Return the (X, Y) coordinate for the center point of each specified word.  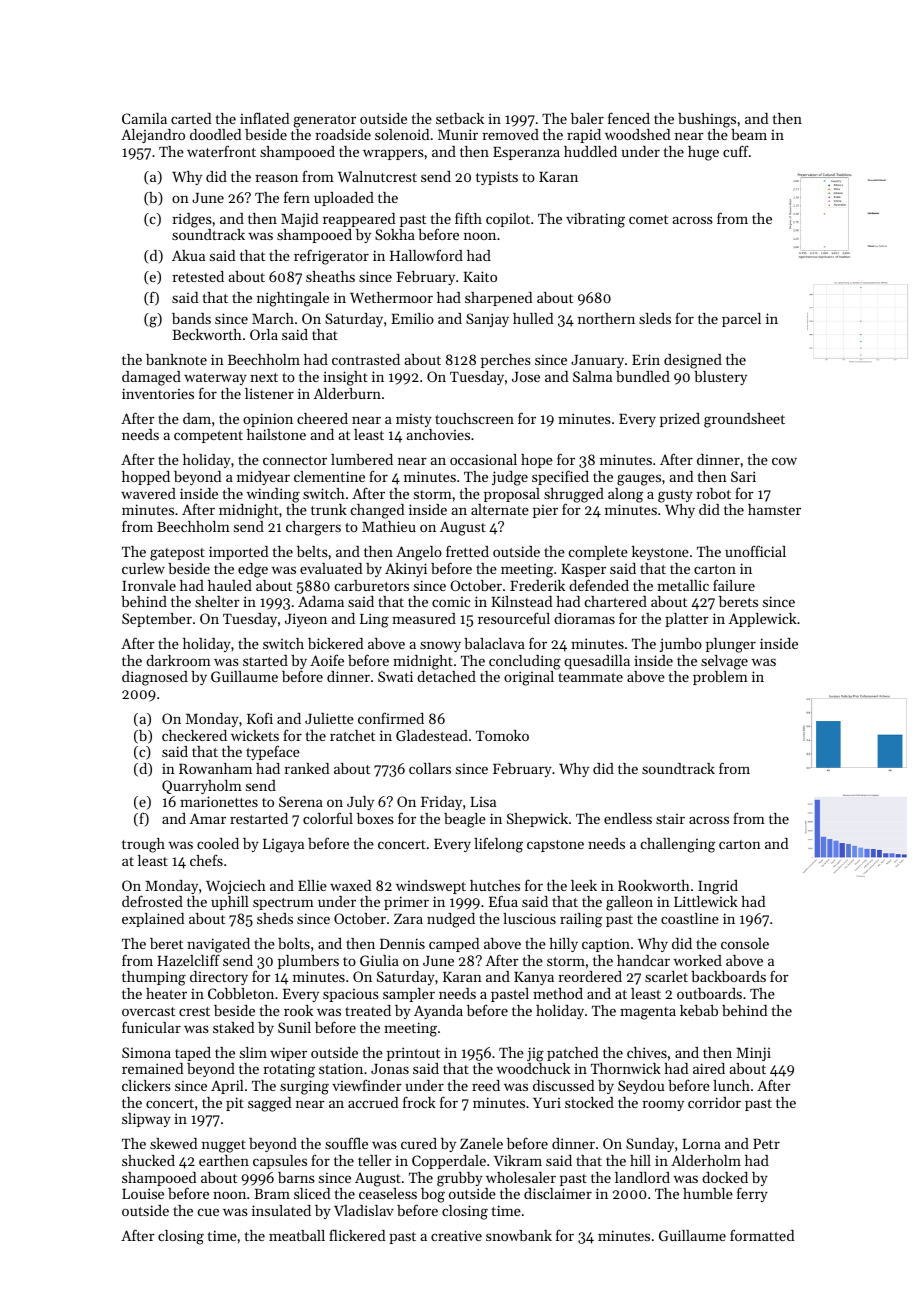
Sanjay (487, 320)
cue (208, 1212)
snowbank (519, 1235)
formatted (762, 1235)
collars (430, 768)
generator (324, 121)
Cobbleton (241, 993)
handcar (643, 960)
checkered (194, 735)
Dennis (402, 943)
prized (680, 420)
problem (720, 678)
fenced (629, 118)
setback (460, 118)
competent (208, 437)
